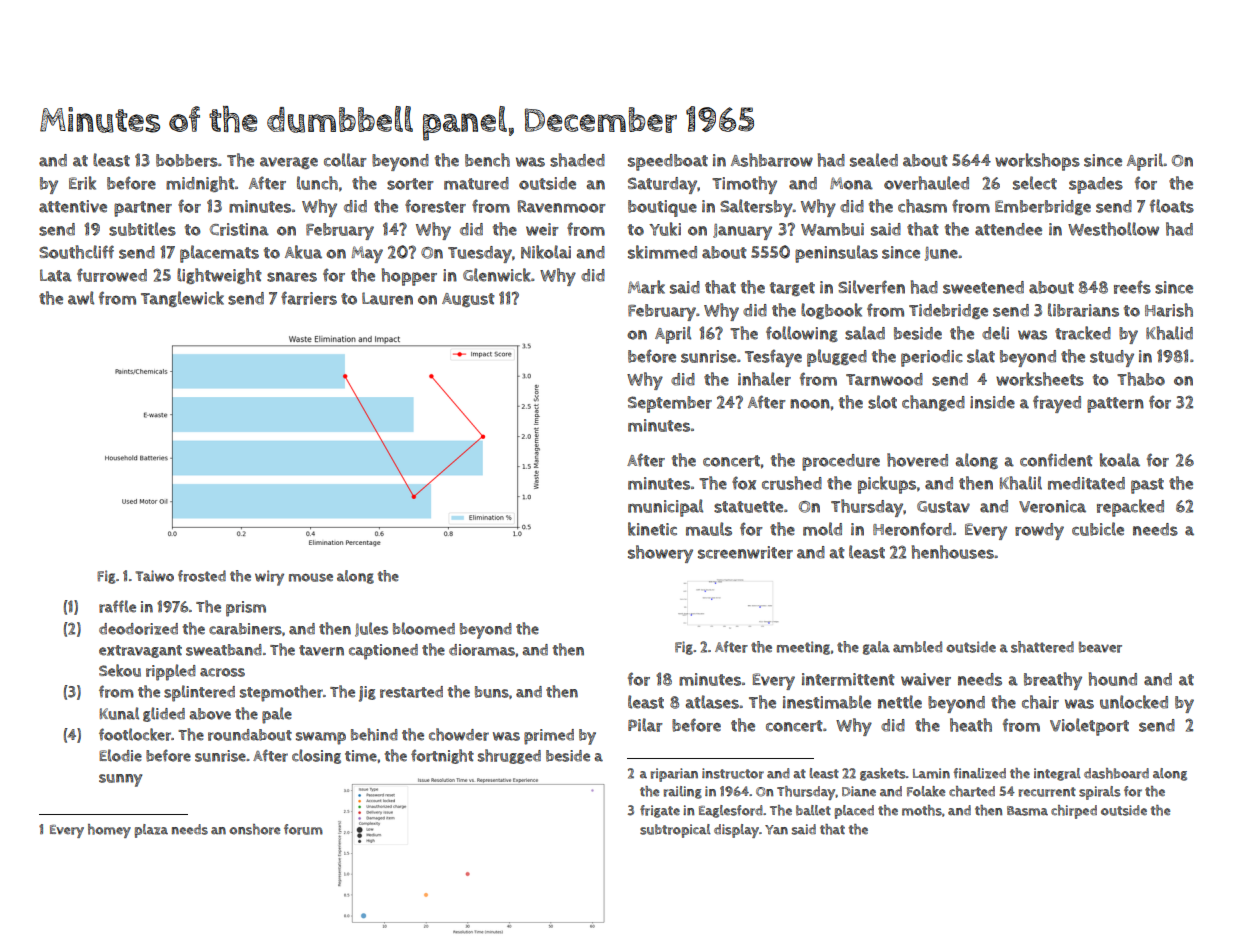 Image resolution: width=1233 pixels, height=952 pixels. Describe the element at coordinates (764, 379) in the image. I see `inhaler` at that location.
